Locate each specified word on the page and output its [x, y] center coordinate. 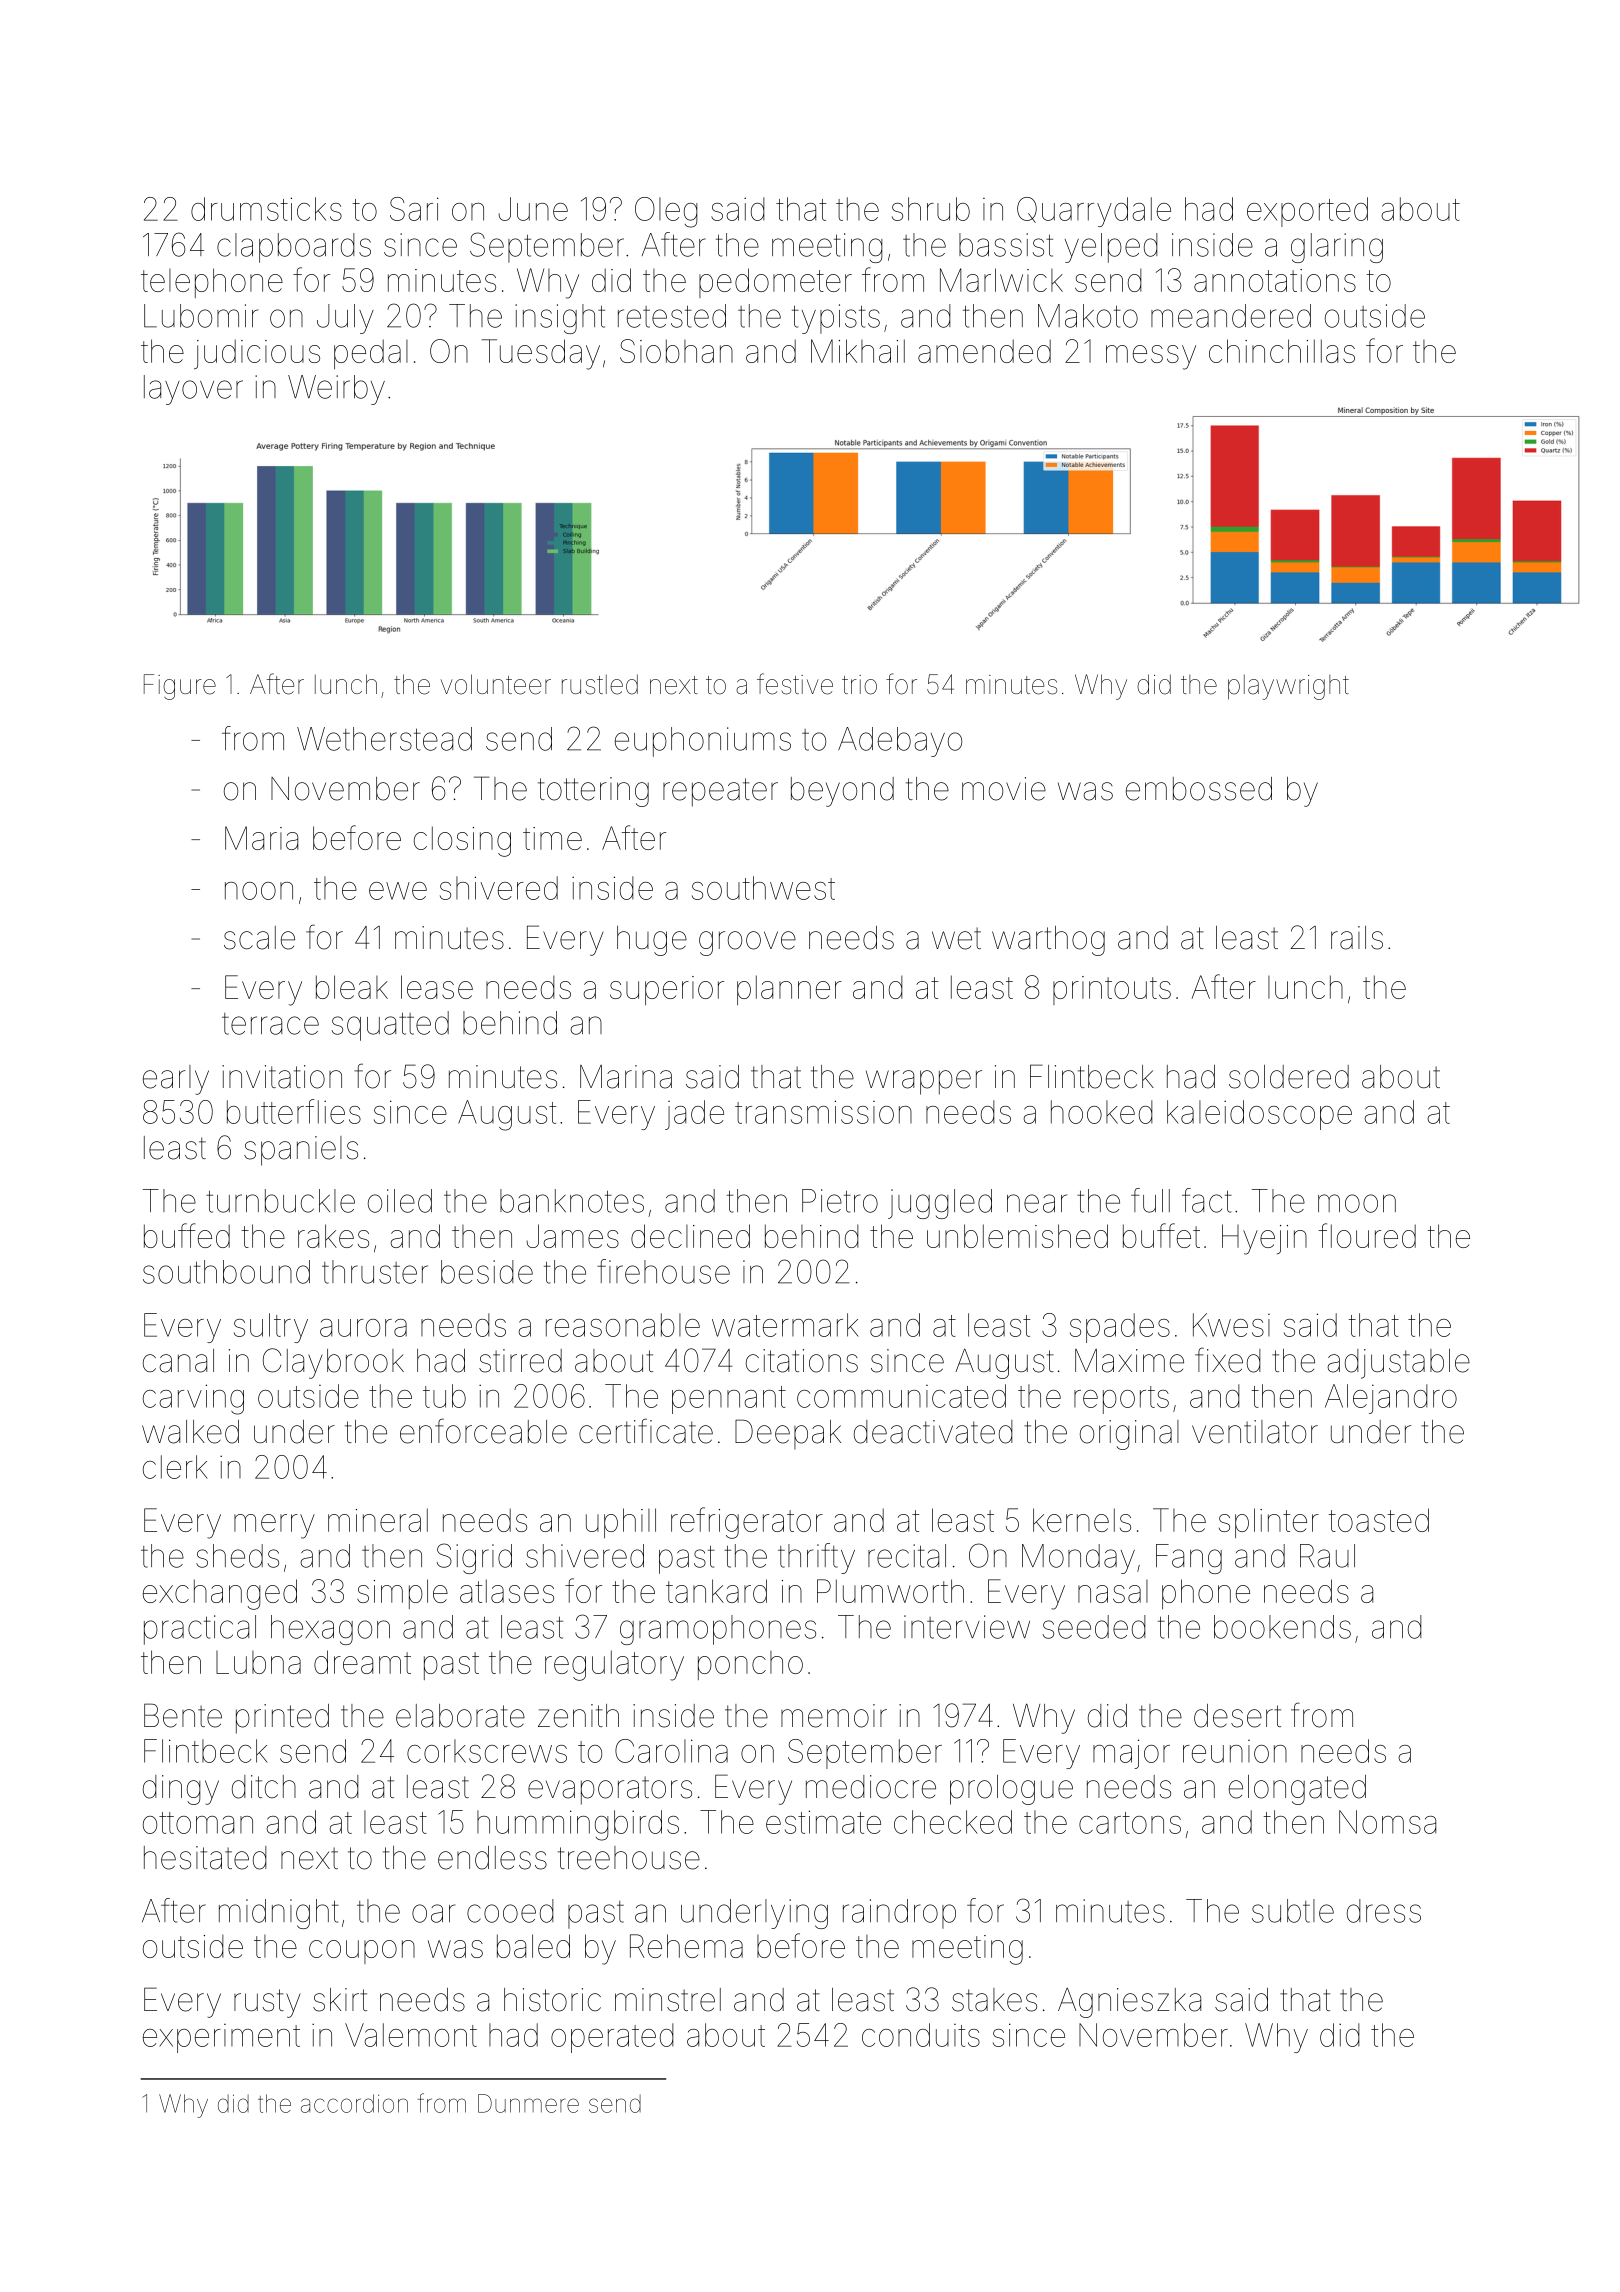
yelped [1111, 248]
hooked [1102, 1112]
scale [259, 938]
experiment [221, 2038]
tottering [593, 792]
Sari [414, 209]
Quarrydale [1094, 212]
